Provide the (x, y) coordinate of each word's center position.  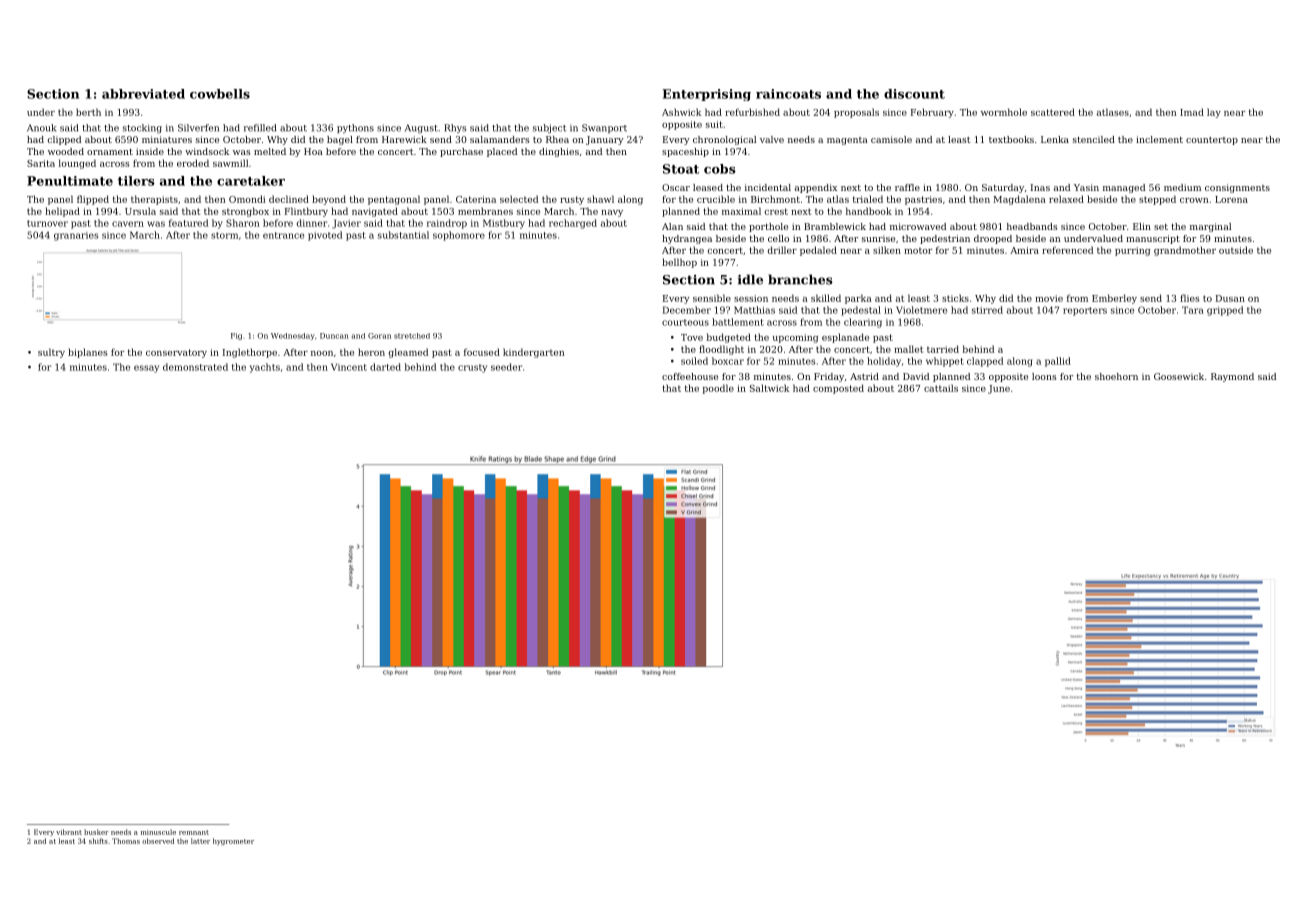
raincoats (788, 94)
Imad (1192, 112)
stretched (412, 336)
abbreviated (143, 94)
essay (146, 369)
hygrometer (233, 842)
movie (1049, 298)
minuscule (158, 832)
